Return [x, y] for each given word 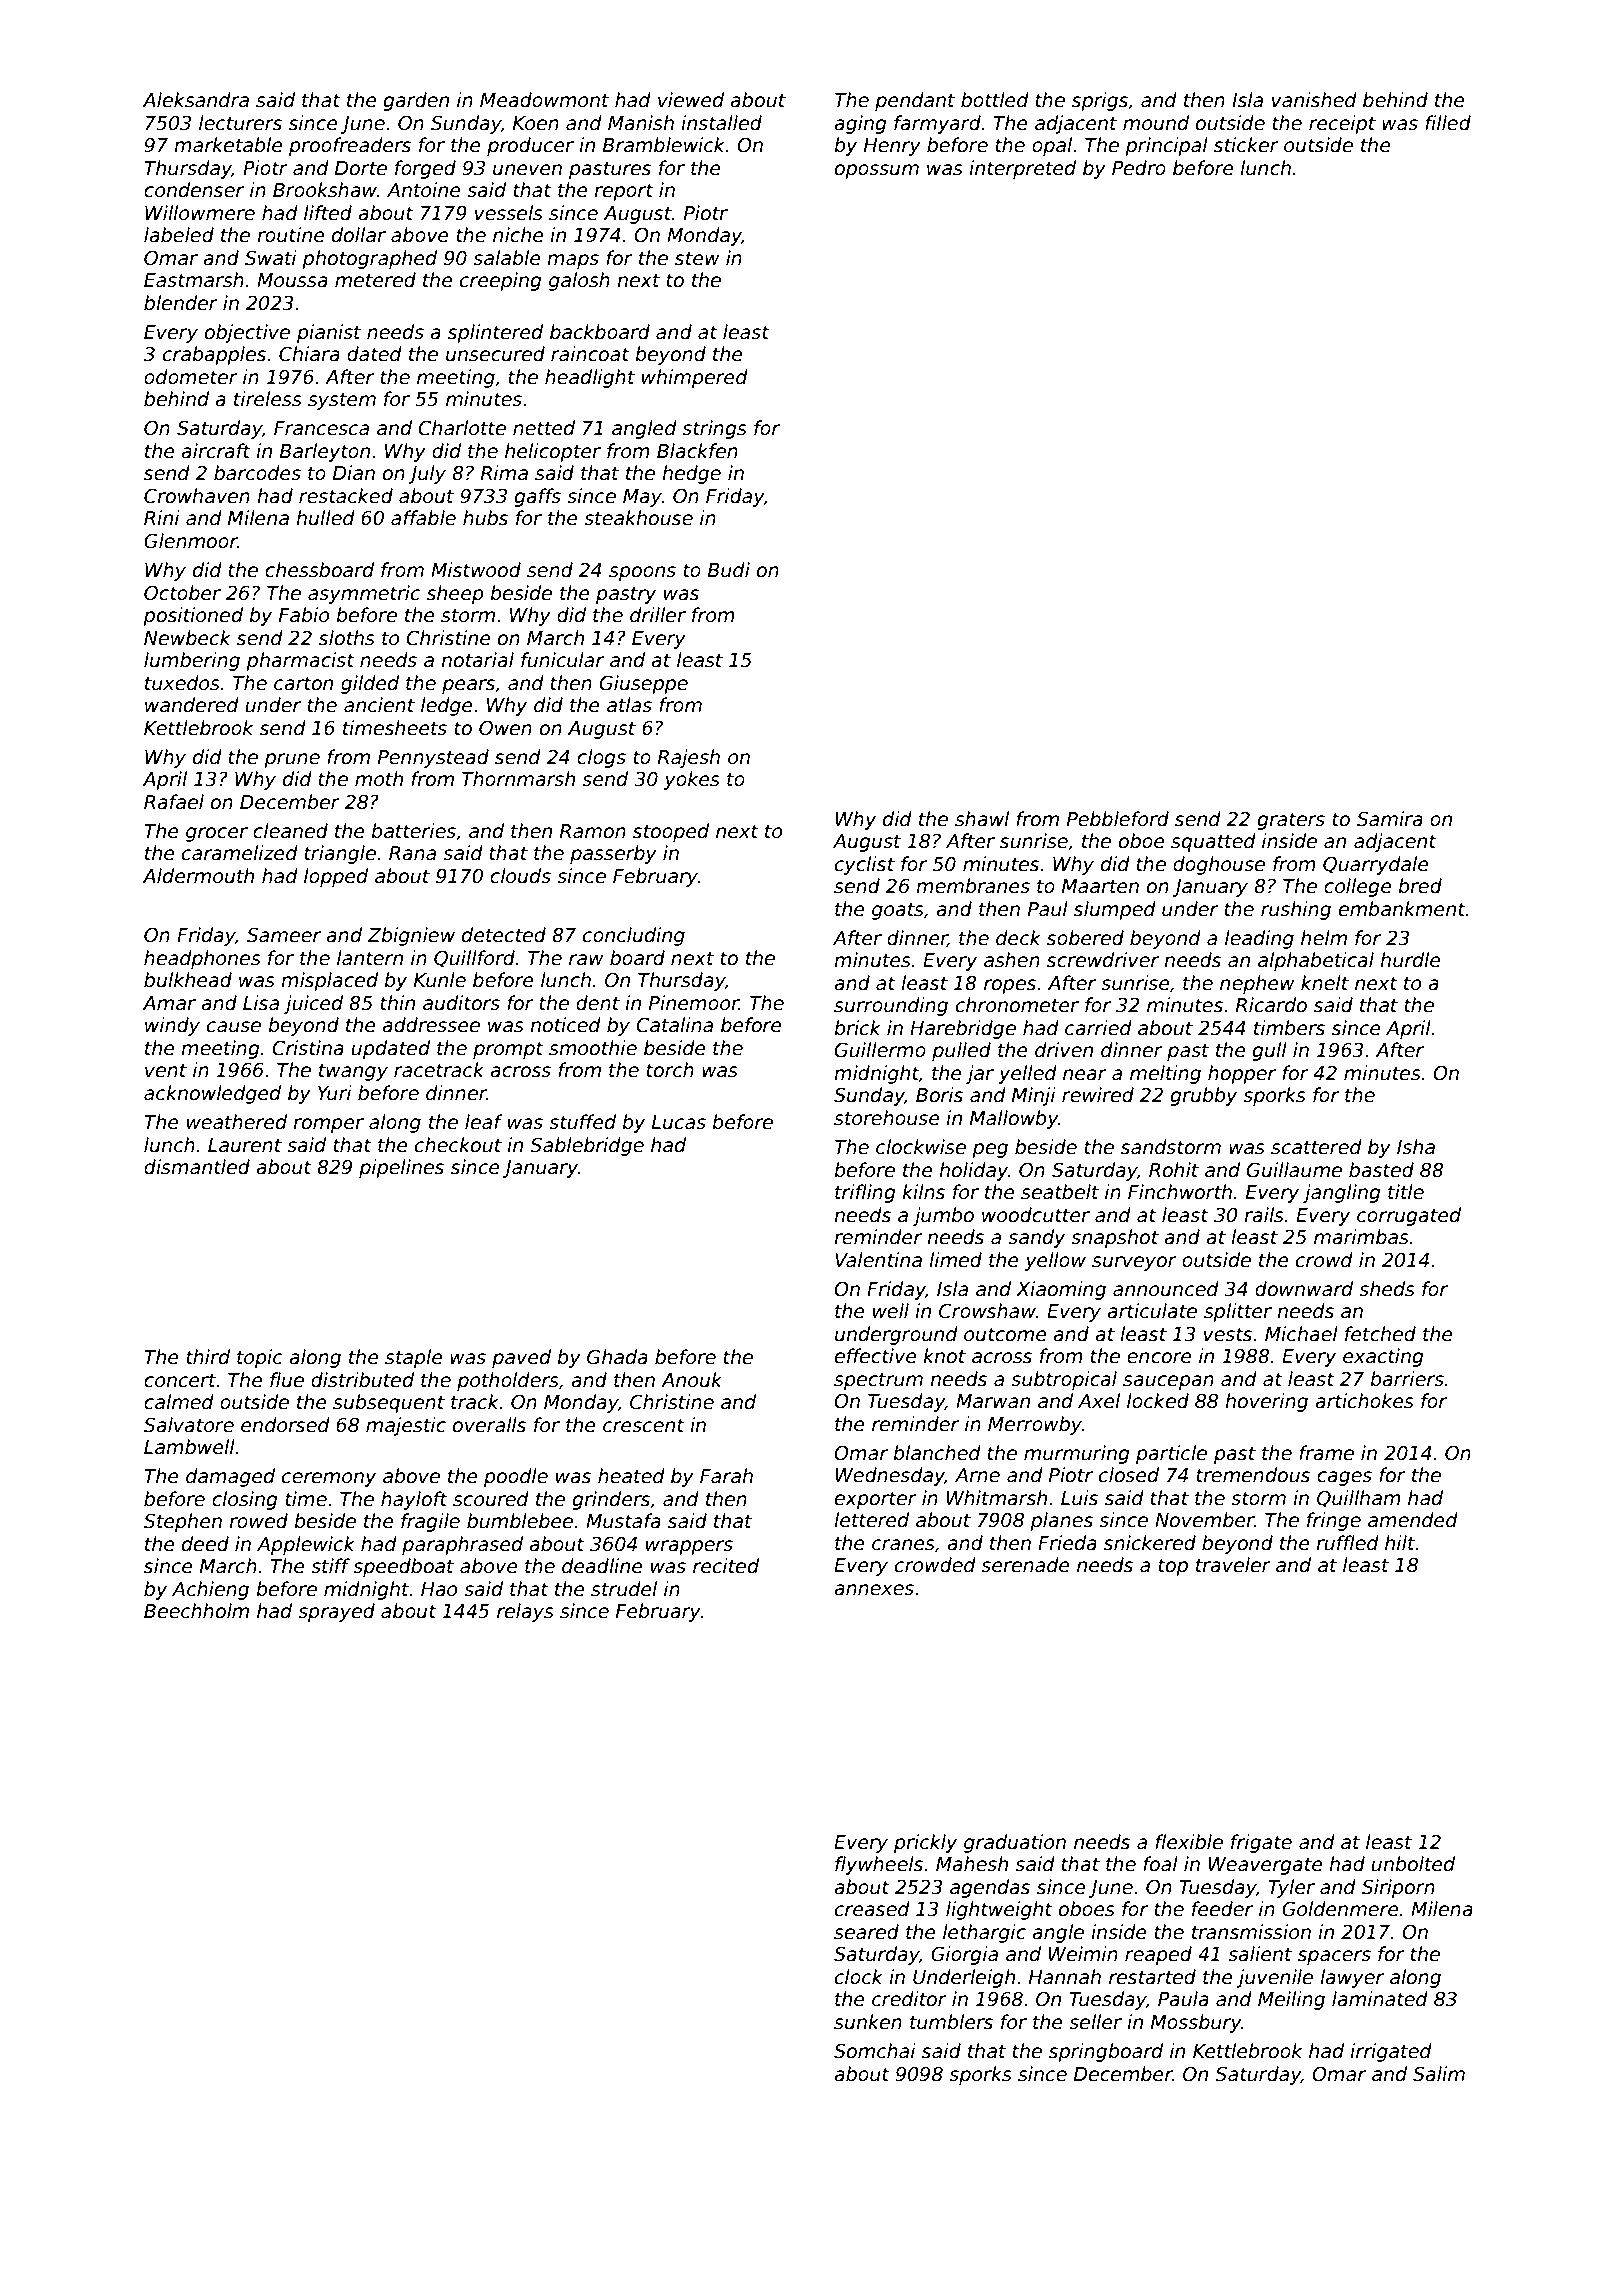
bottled [995, 100]
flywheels [879, 1865]
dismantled [197, 1167]
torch [670, 1070]
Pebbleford [1118, 819]
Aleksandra [196, 100]
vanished [1314, 100]
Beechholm [196, 1611]
